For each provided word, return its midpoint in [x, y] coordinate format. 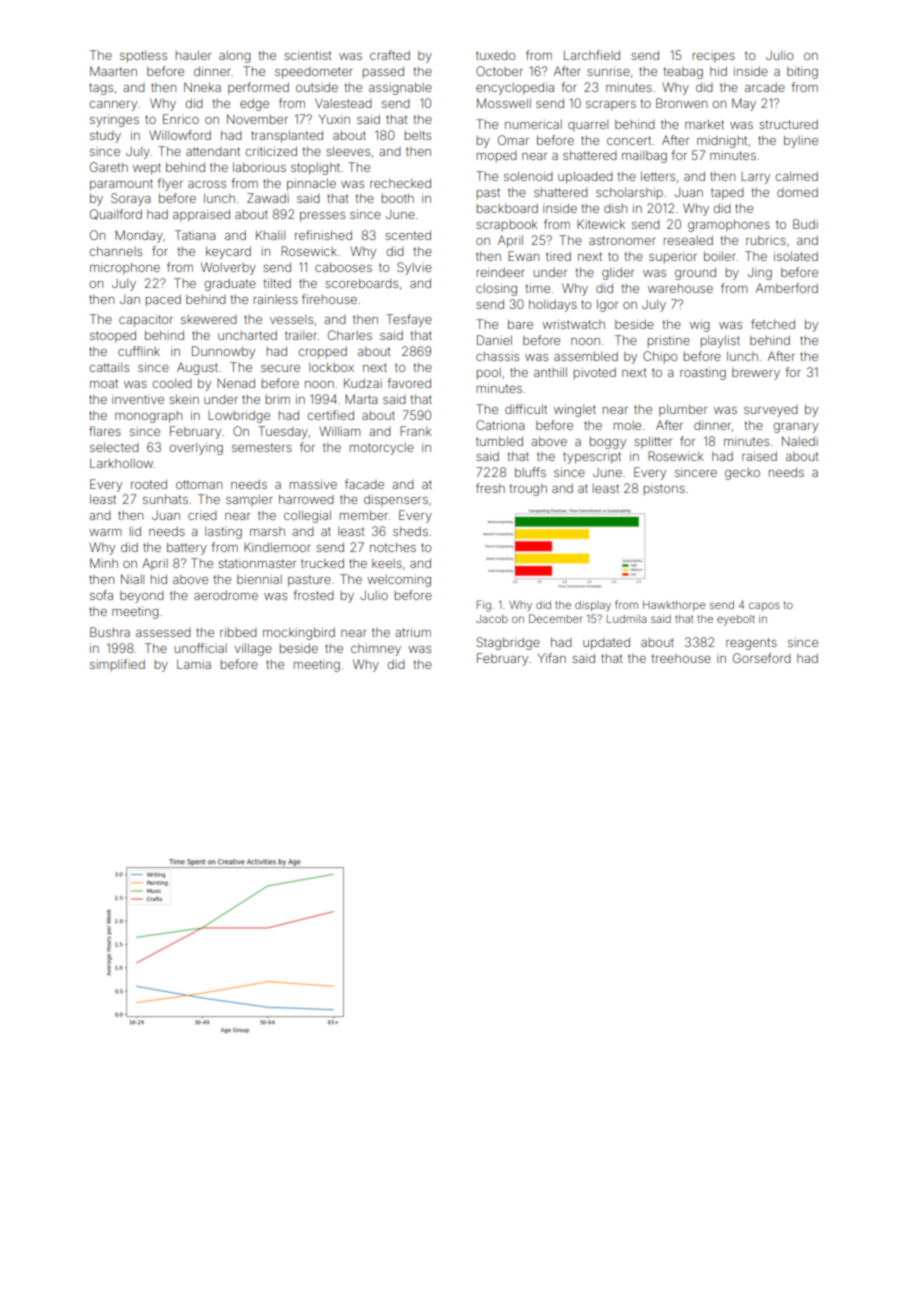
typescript [592, 457]
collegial [307, 516]
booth [398, 198]
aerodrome [226, 595]
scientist [308, 55]
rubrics [766, 240]
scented [408, 235]
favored [409, 383]
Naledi [800, 441]
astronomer [622, 240]
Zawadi [268, 198]
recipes [714, 56]
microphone [125, 268]
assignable [400, 88]
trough [528, 490]
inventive [138, 399]
